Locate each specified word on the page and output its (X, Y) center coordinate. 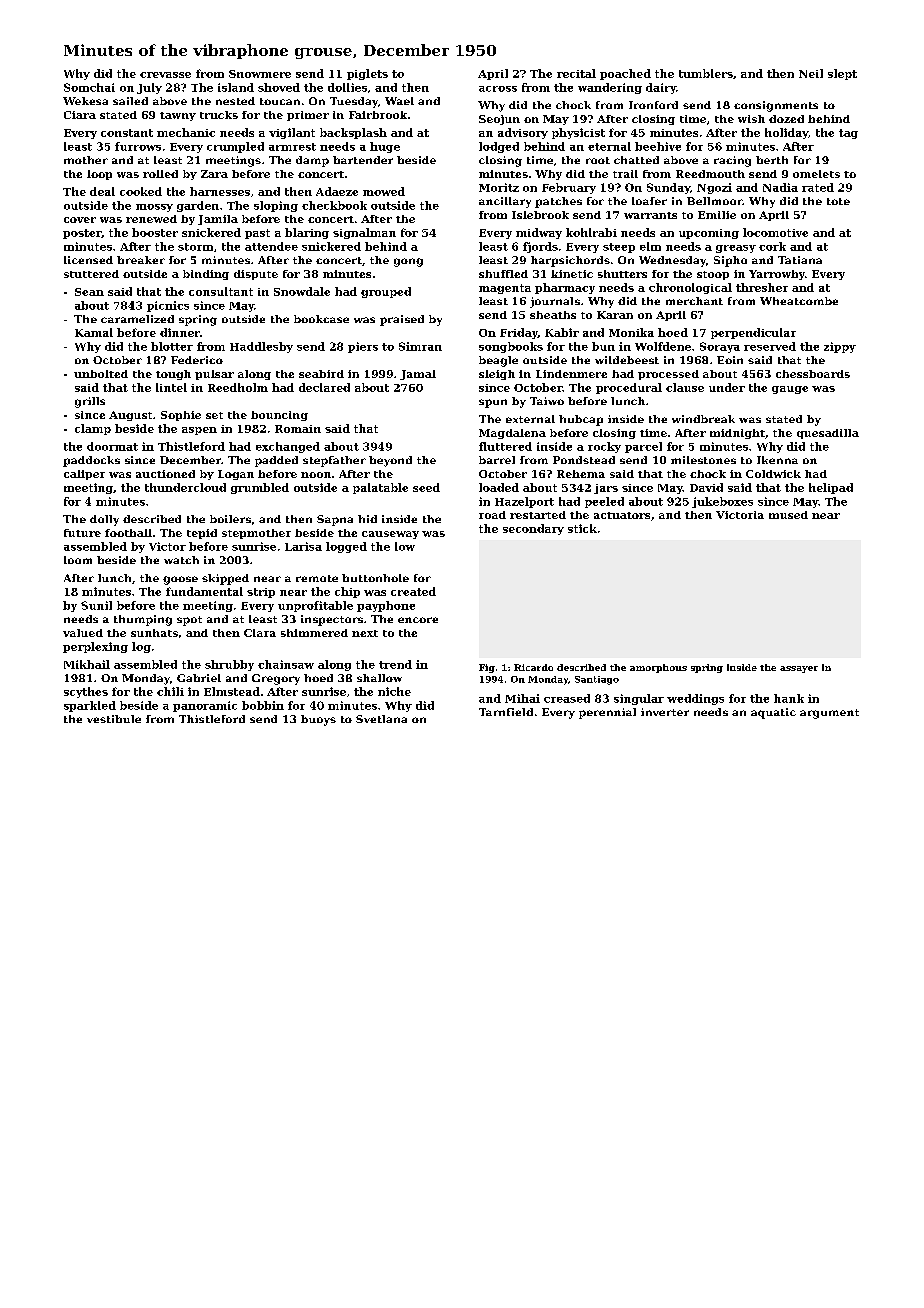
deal (102, 191)
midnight (737, 434)
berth (772, 160)
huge (385, 147)
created (413, 591)
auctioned (165, 474)
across (498, 89)
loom (78, 560)
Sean (89, 292)
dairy (661, 88)
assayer (799, 669)
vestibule (114, 719)
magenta (505, 289)
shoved (279, 87)
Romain (298, 429)
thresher (762, 287)
